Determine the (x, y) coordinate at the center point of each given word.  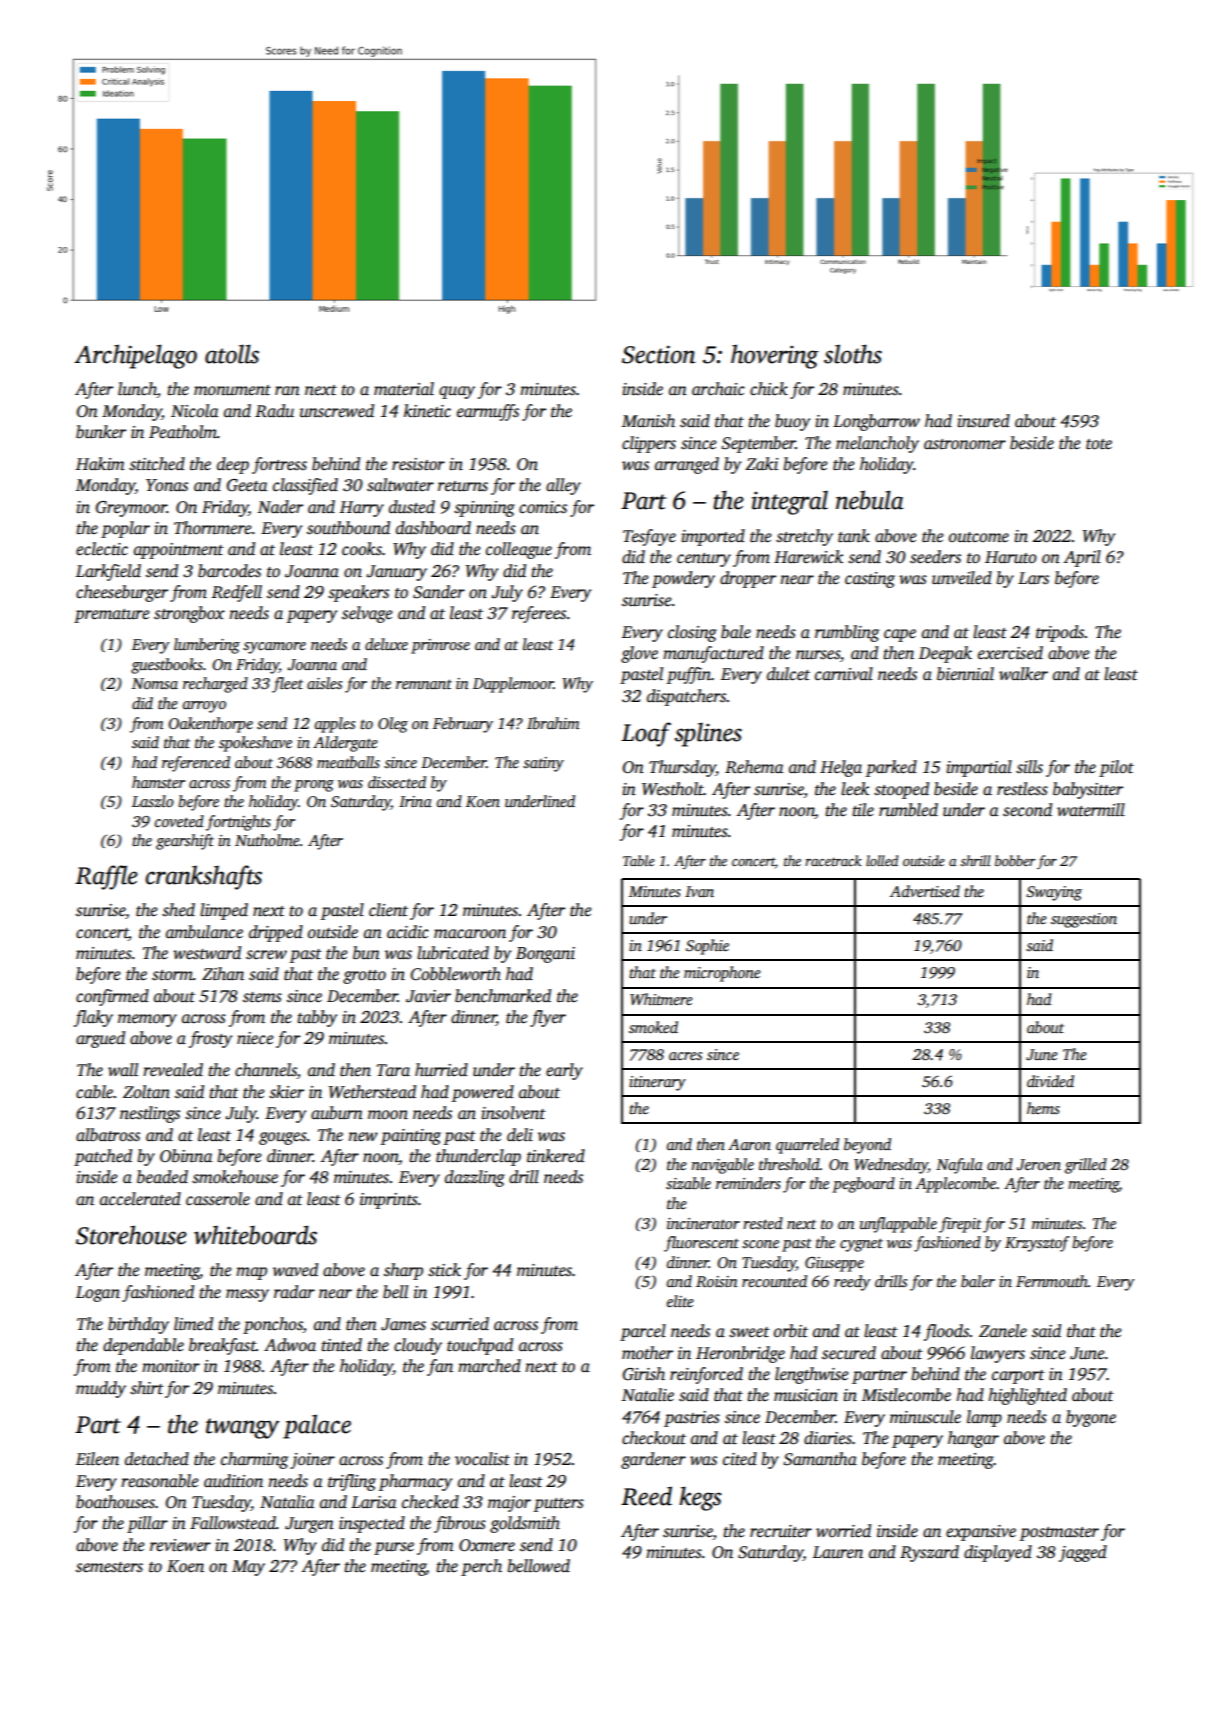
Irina (415, 801)
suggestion (1084, 920)
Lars (1033, 578)
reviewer (180, 1545)
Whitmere (661, 999)
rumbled (908, 810)
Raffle (106, 877)
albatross (108, 1135)
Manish (648, 421)
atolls (232, 354)
